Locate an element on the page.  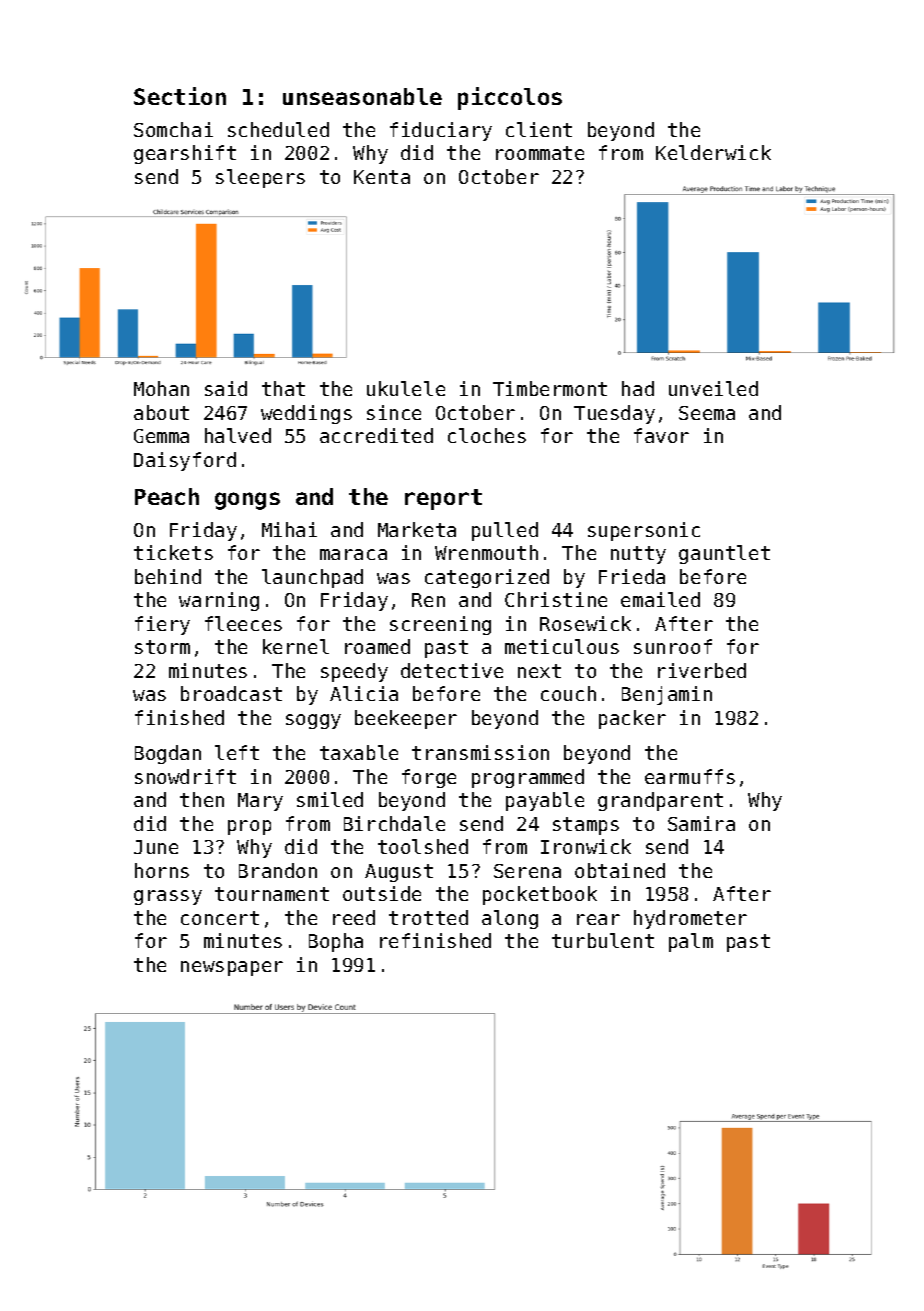
sleepers is located at coordinates (260, 178).
